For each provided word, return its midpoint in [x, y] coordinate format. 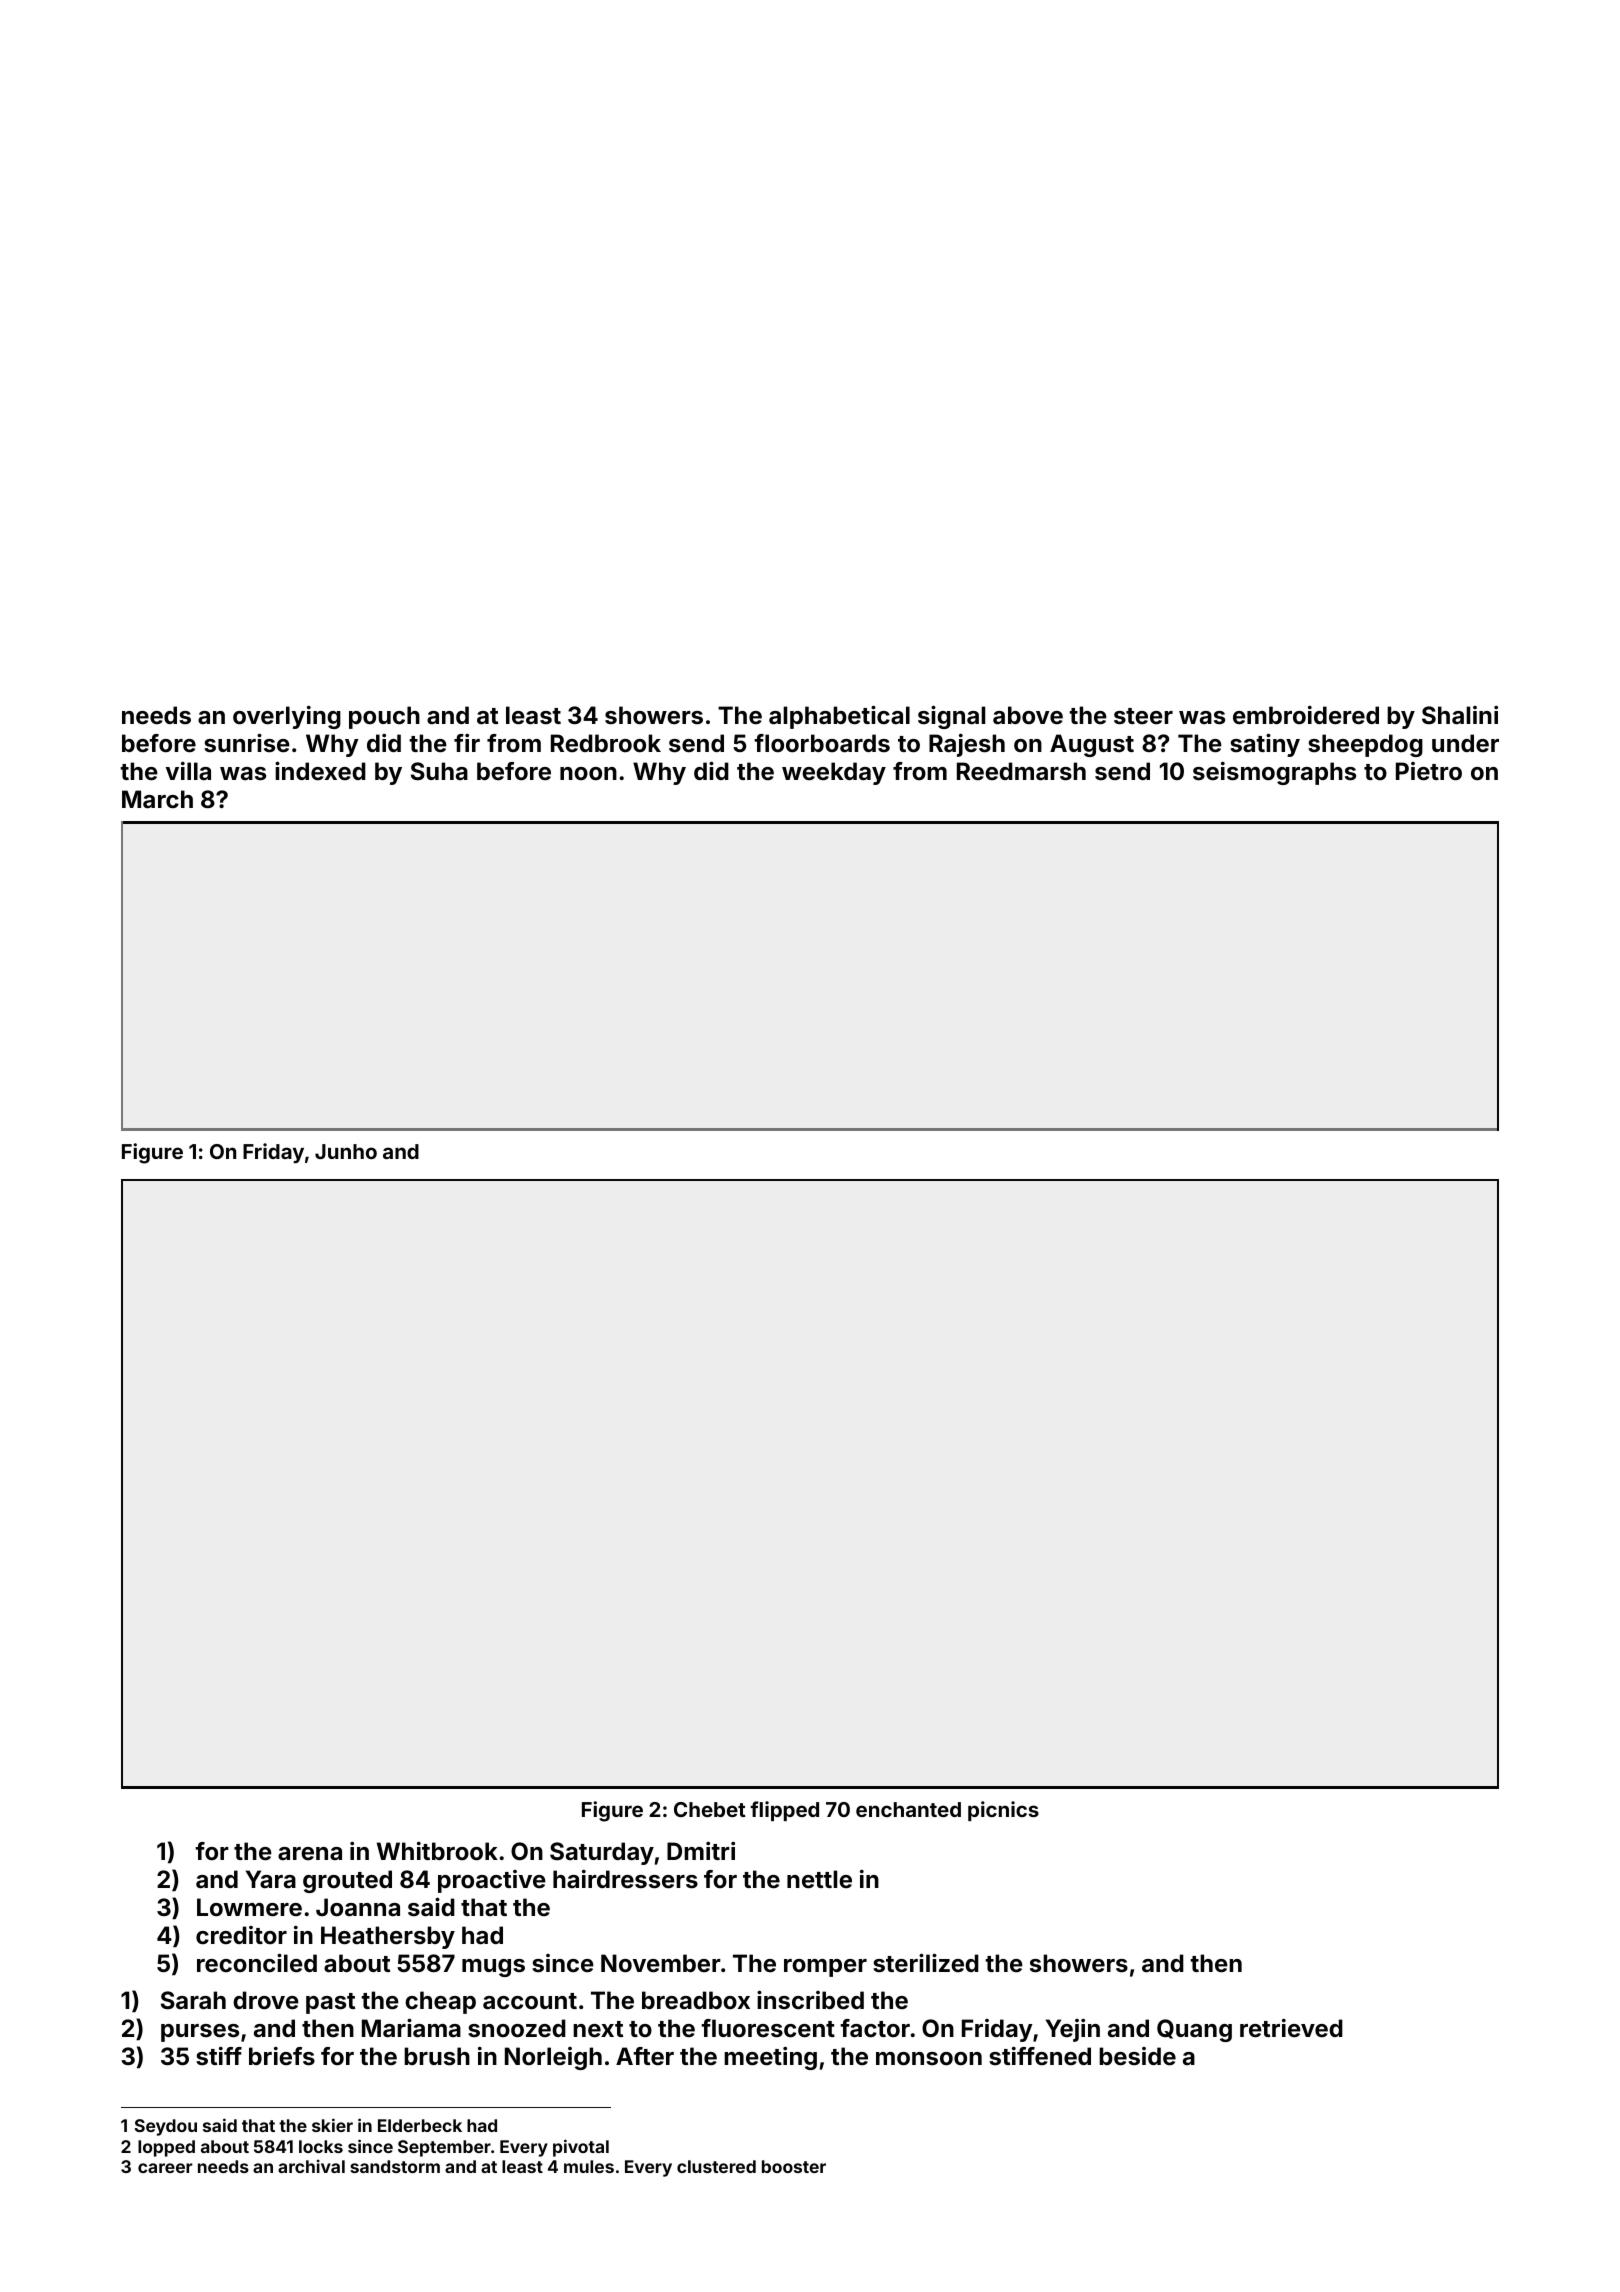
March [157, 799]
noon [588, 774]
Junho [346, 1151]
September [444, 2148]
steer [1143, 716]
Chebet [710, 1809]
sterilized [926, 1963]
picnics [1003, 1811]
